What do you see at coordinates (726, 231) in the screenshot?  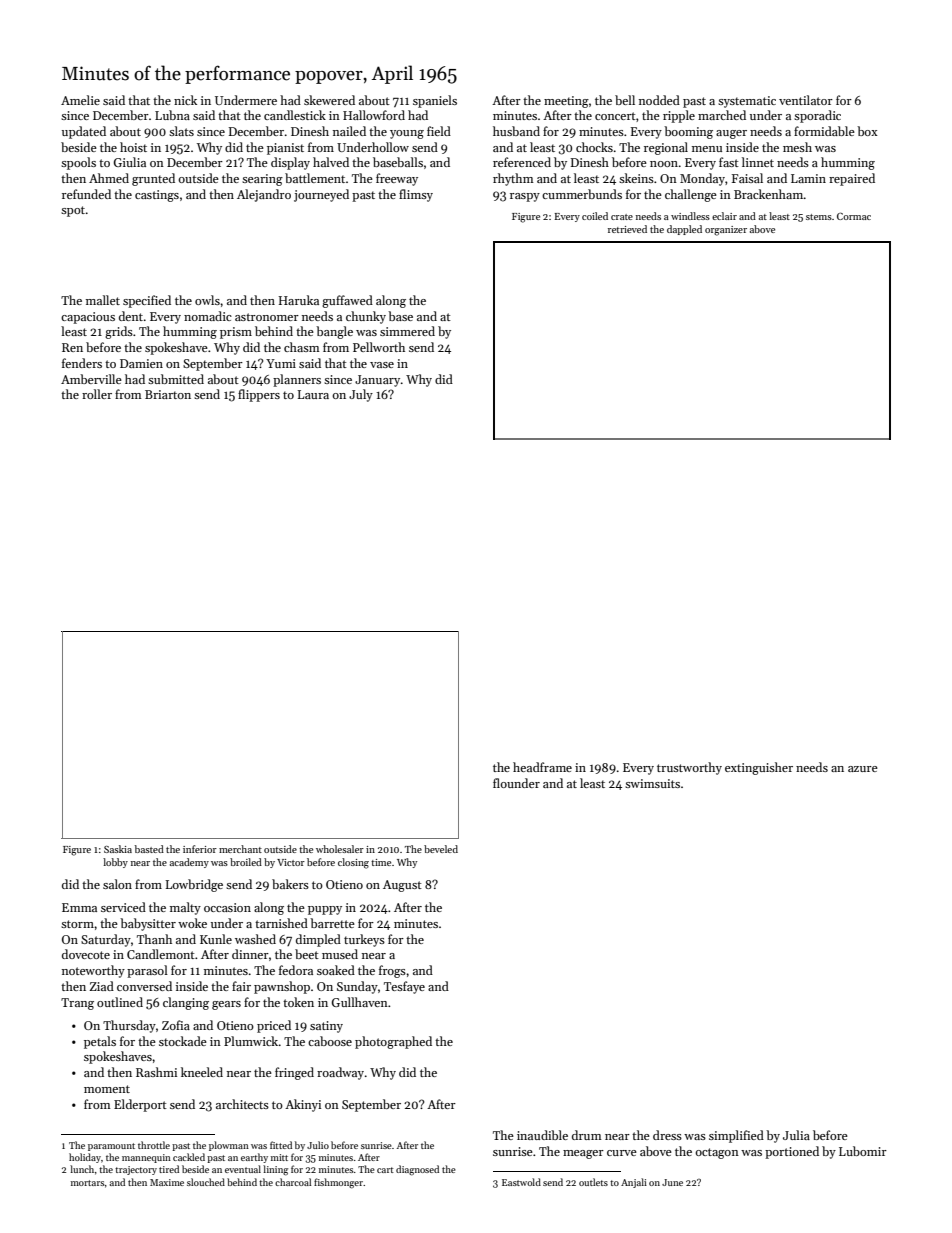 I see `organizer` at bounding box center [726, 231].
